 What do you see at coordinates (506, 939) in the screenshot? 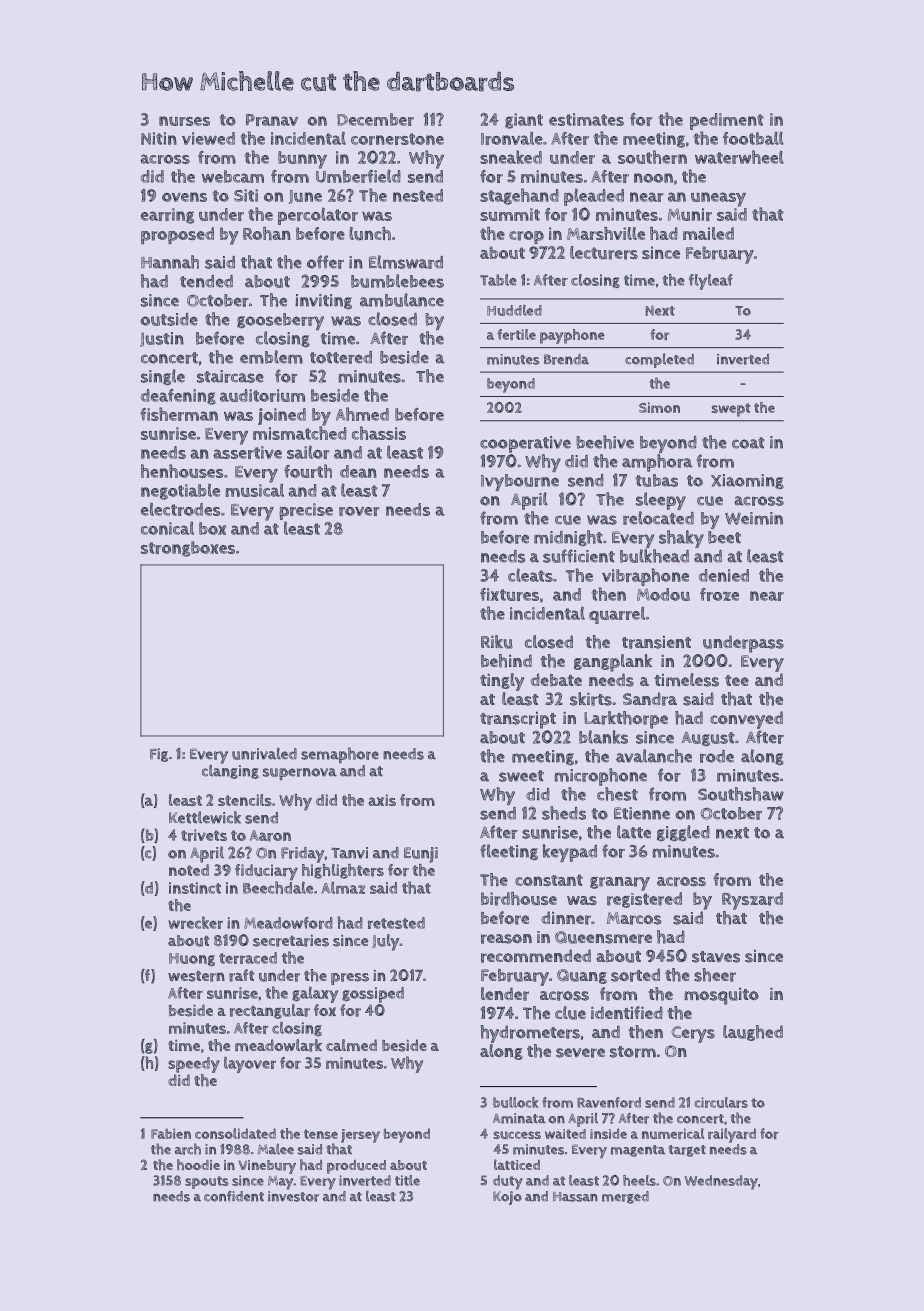
I see `reason` at bounding box center [506, 939].
